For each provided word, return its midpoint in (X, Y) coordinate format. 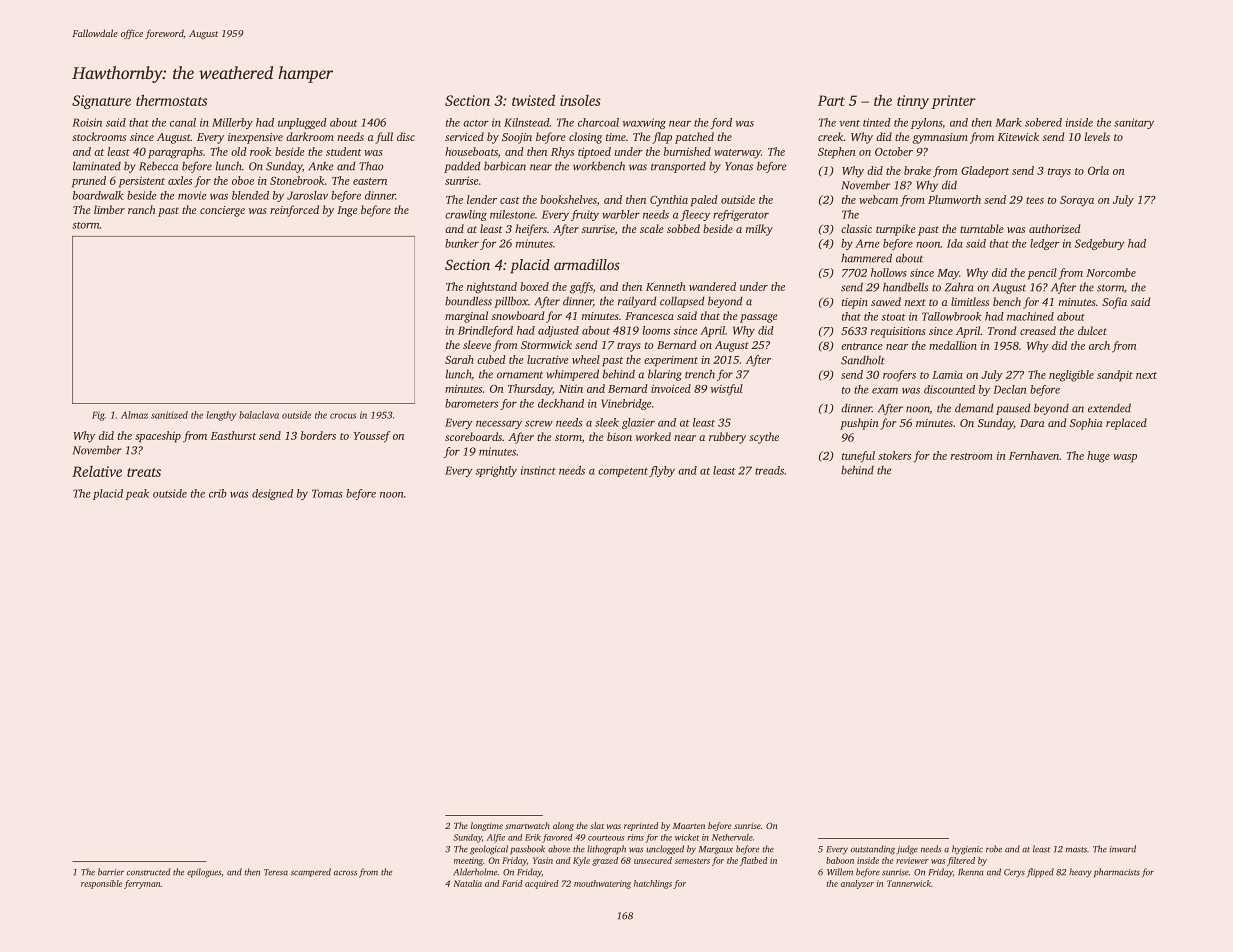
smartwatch (527, 825)
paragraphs (175, 153)
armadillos (587, 264)
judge (907, 850)
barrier (111, 872)
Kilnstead (527, 122)
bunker (462, 243)
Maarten (689, 826)
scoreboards (473, 436)
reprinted (641, 826)
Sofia (1114, 303)
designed (272, 494)
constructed (148, 872)
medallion (953, 345)
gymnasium (940, 138)
